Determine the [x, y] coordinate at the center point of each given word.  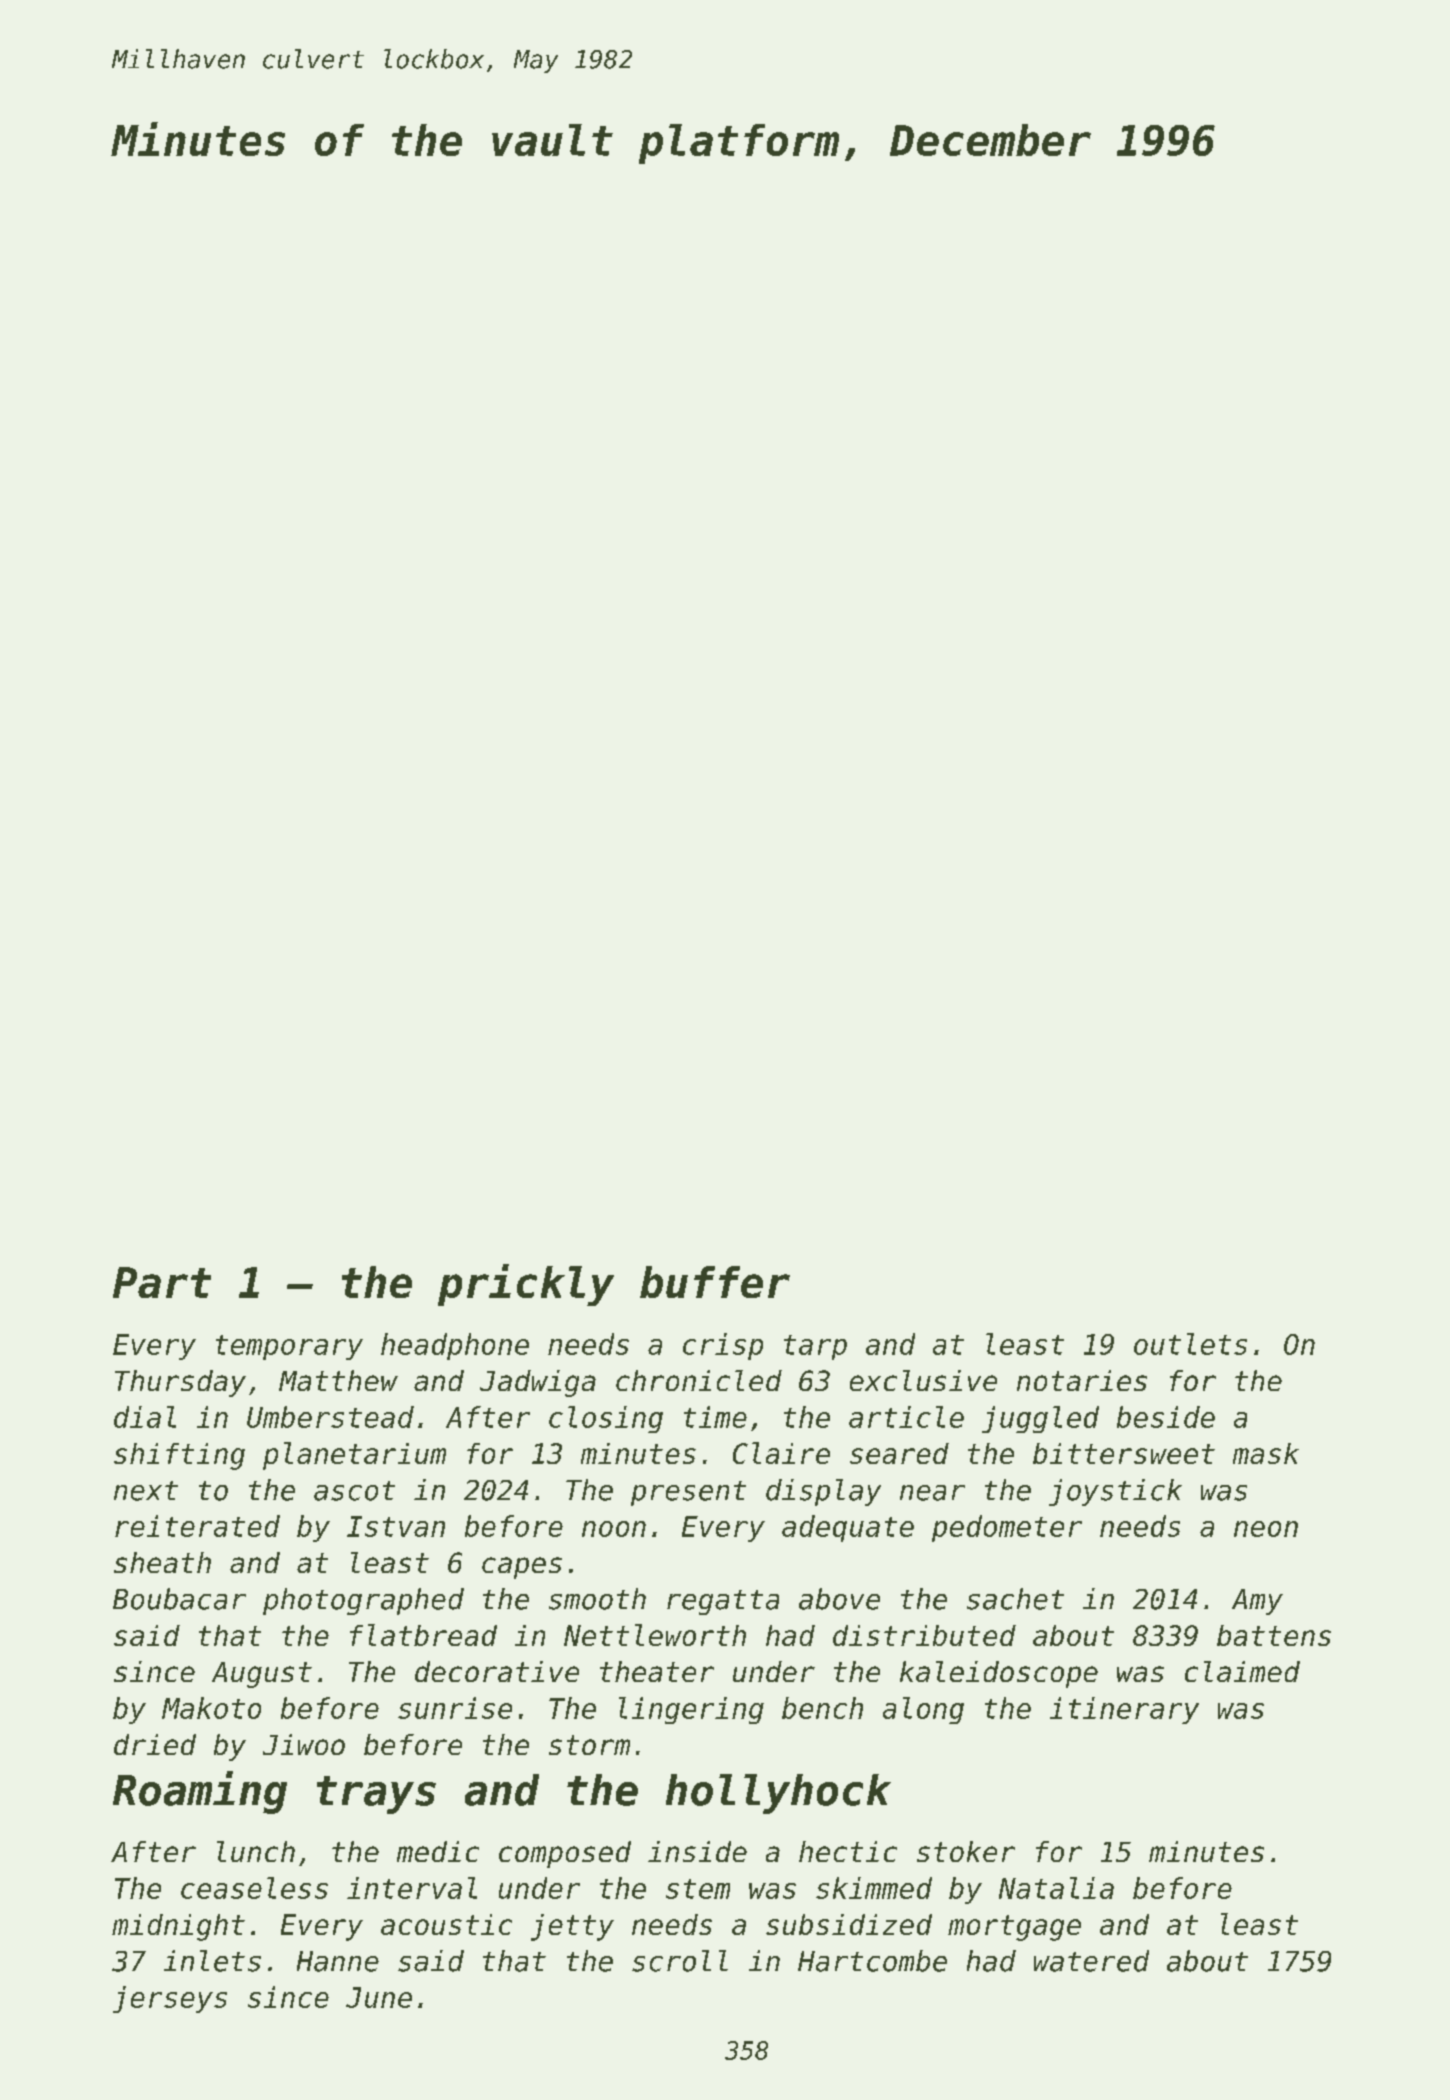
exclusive [923, 1380]
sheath [162, 1562]
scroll [680, 1961]
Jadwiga [538, 1383]
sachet [1015, 1599]
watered [1091, 1961]
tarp [815, 1347]
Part [162, 1282]
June [379, 1997]
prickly [526, 1285]
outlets [1190, 1344]
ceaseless [254, 1888]
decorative [497, 1671]
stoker [966, 1851]
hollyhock [778, 1794]
